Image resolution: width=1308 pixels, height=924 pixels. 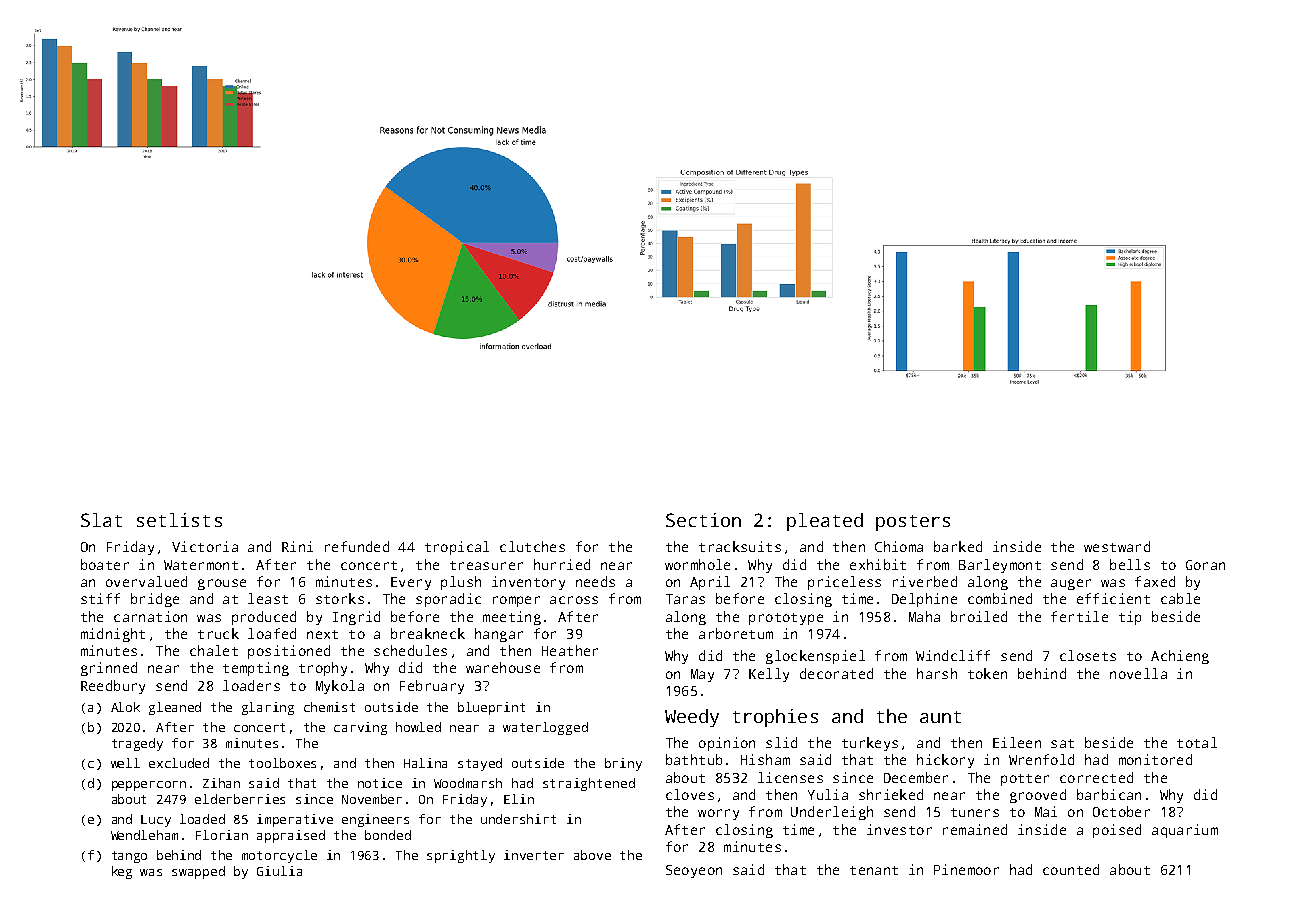 I want to click on keg, so click(x=122, y=872).
